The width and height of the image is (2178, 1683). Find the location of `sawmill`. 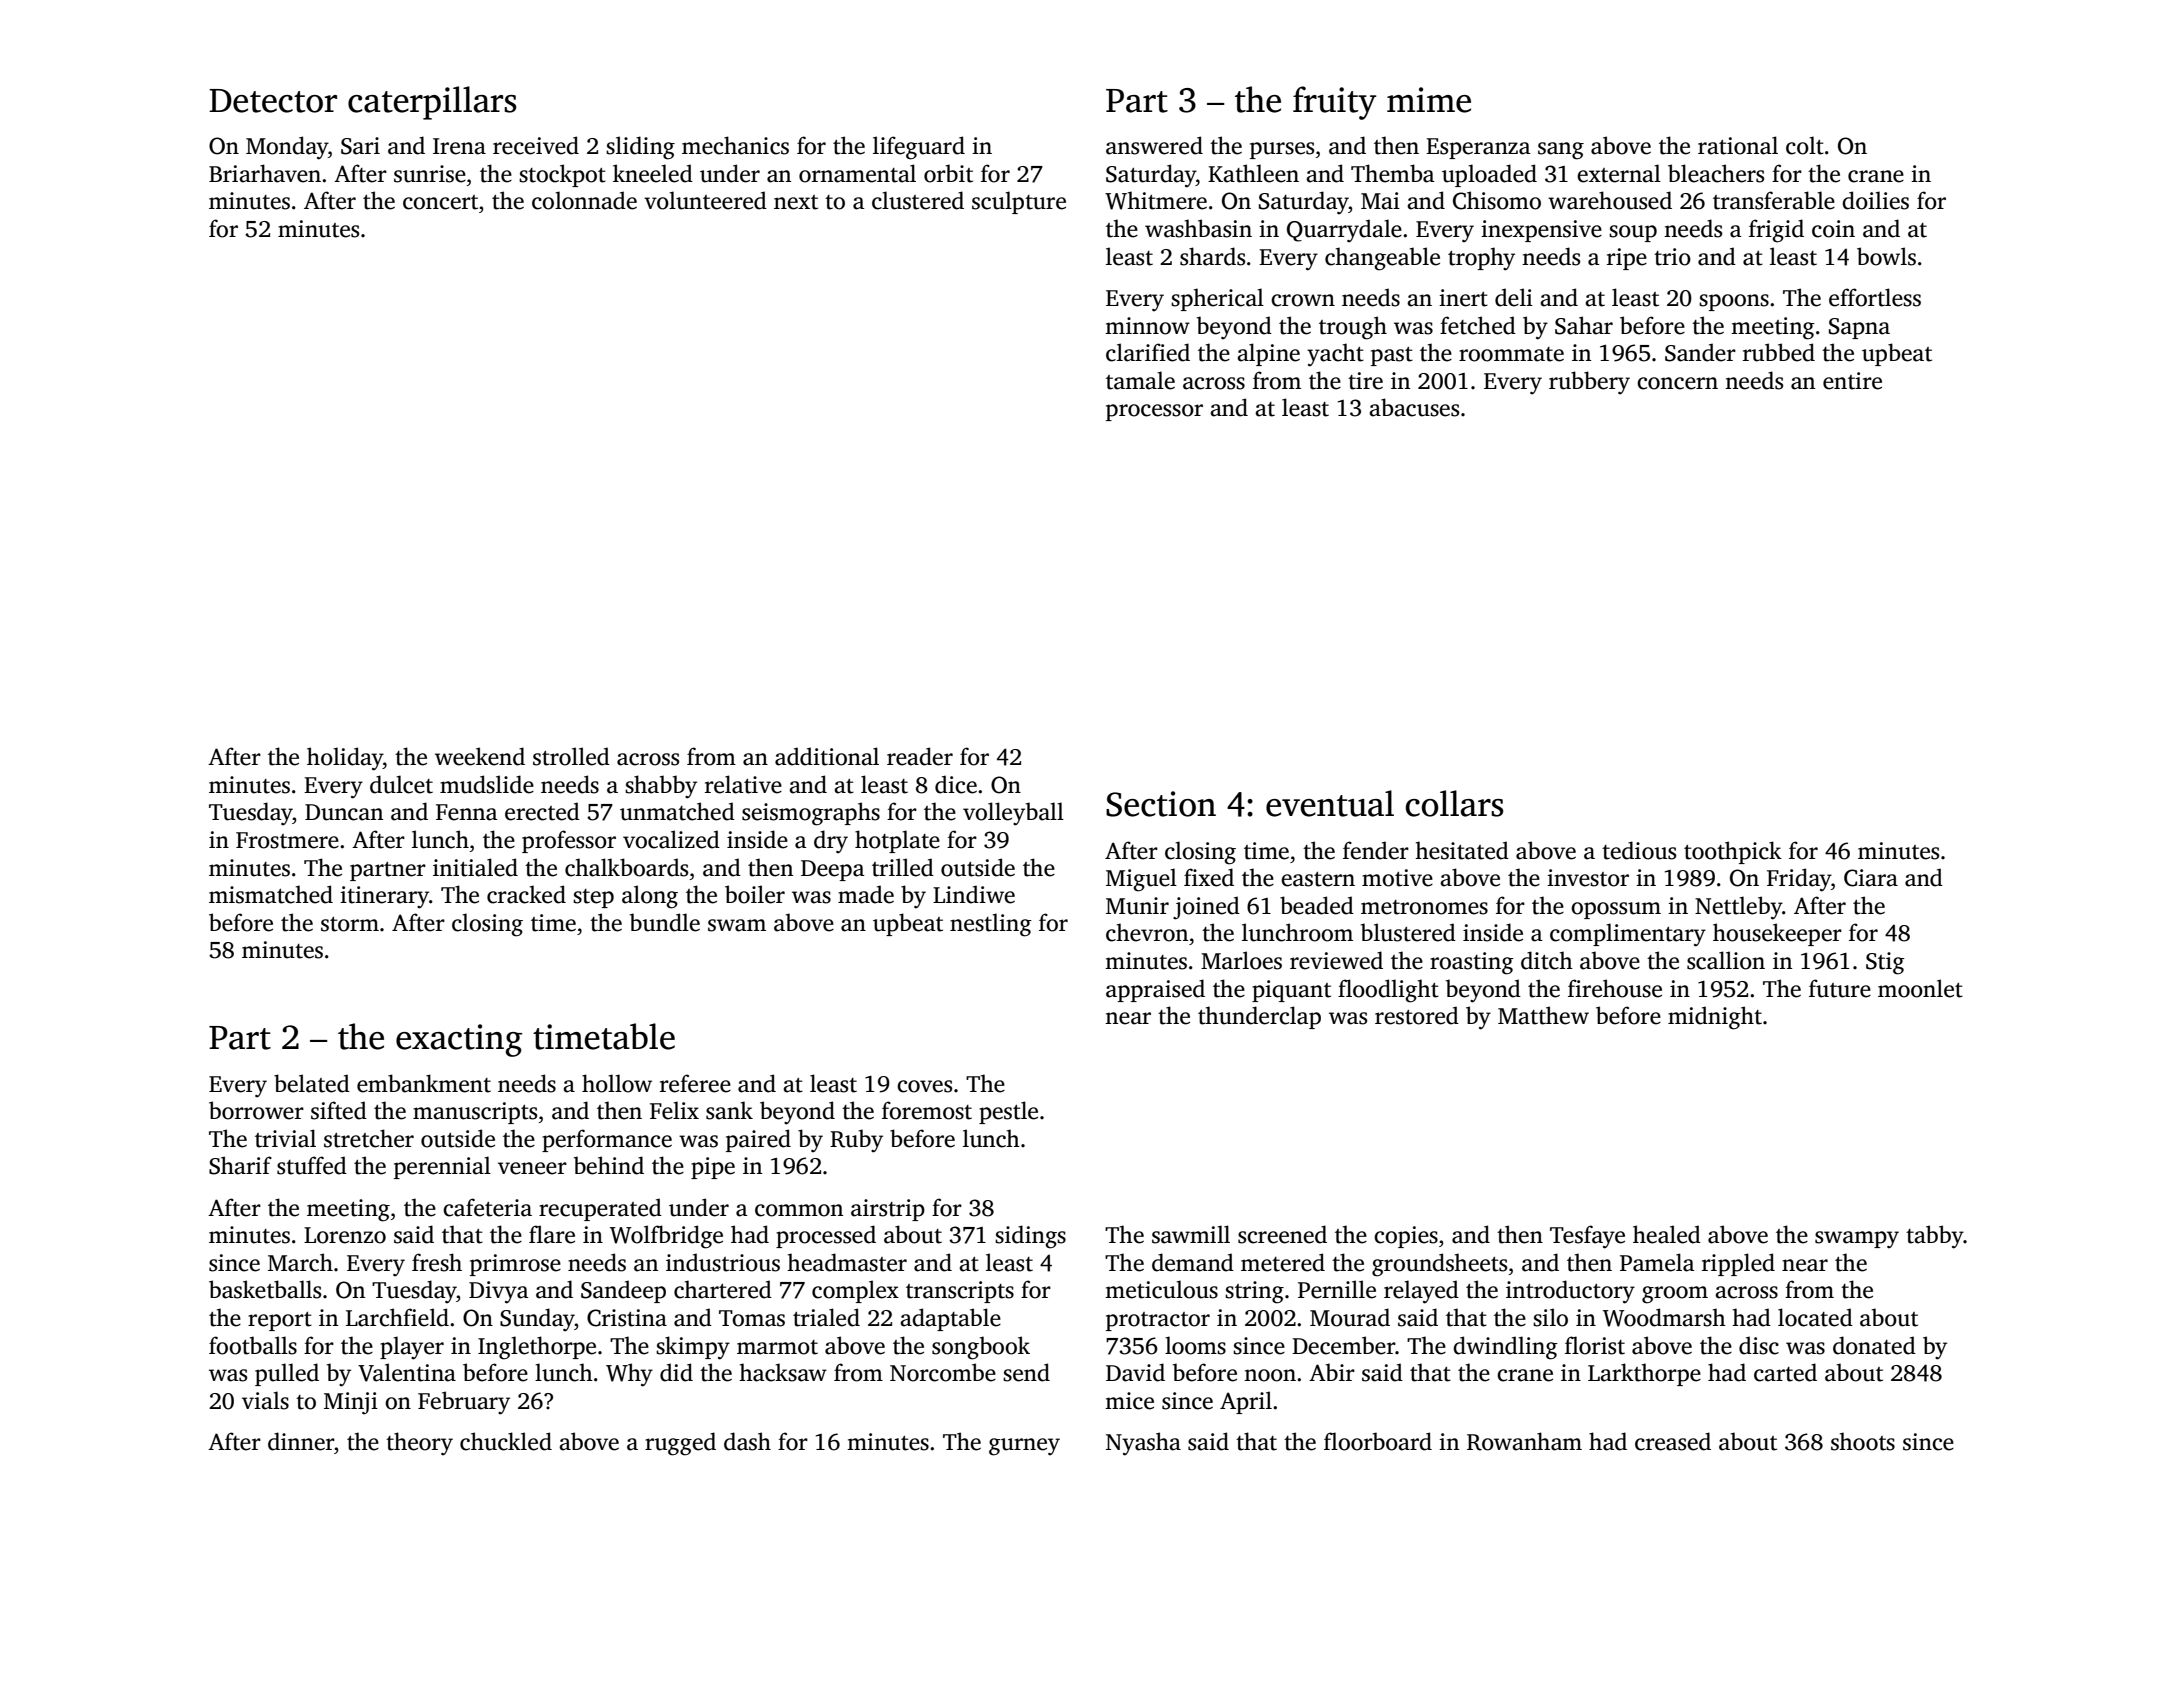

sawmill is located at coordinates (1191, 1234).
